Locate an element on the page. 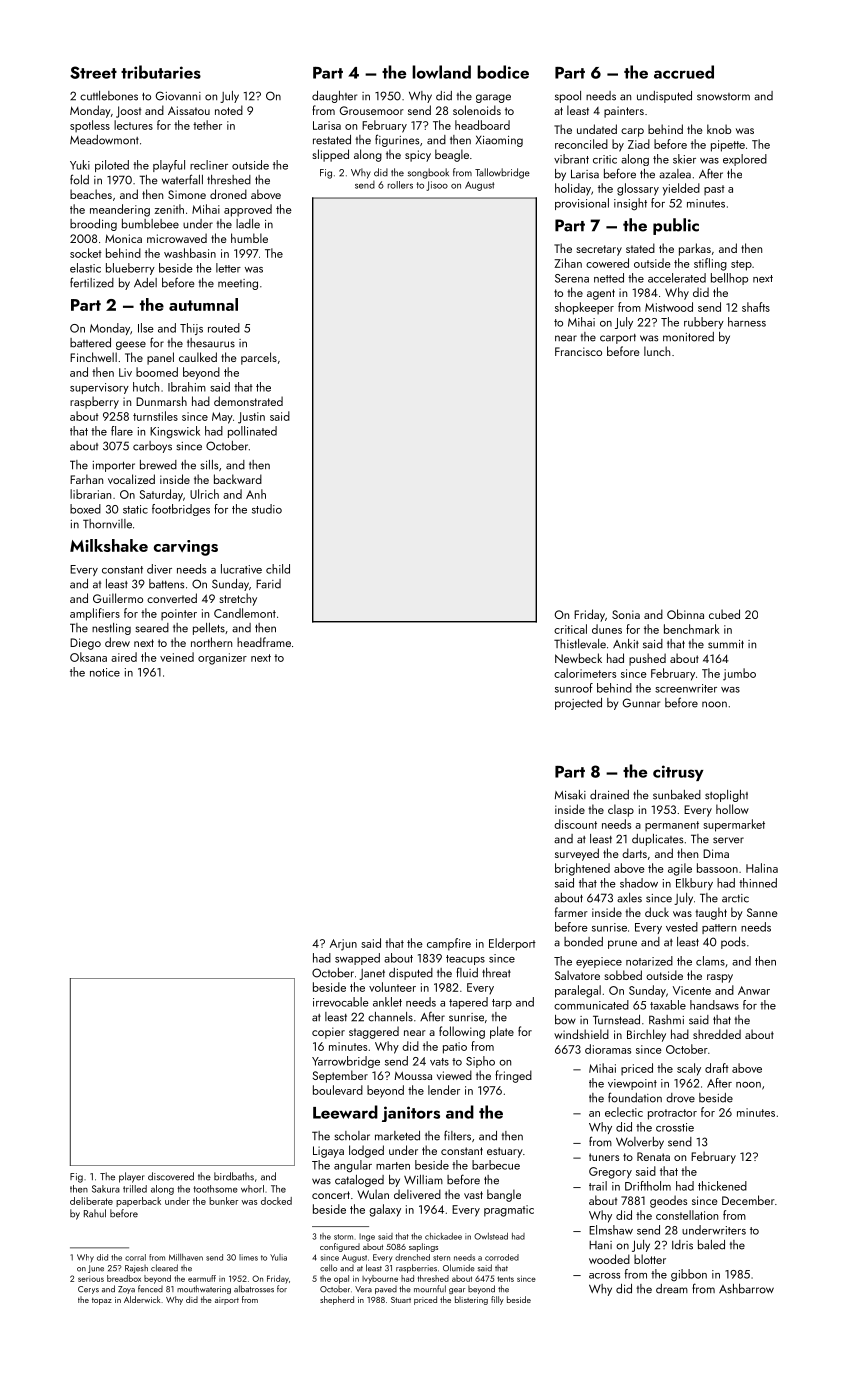  Thistlevale is located at coordinates (580, 644).
